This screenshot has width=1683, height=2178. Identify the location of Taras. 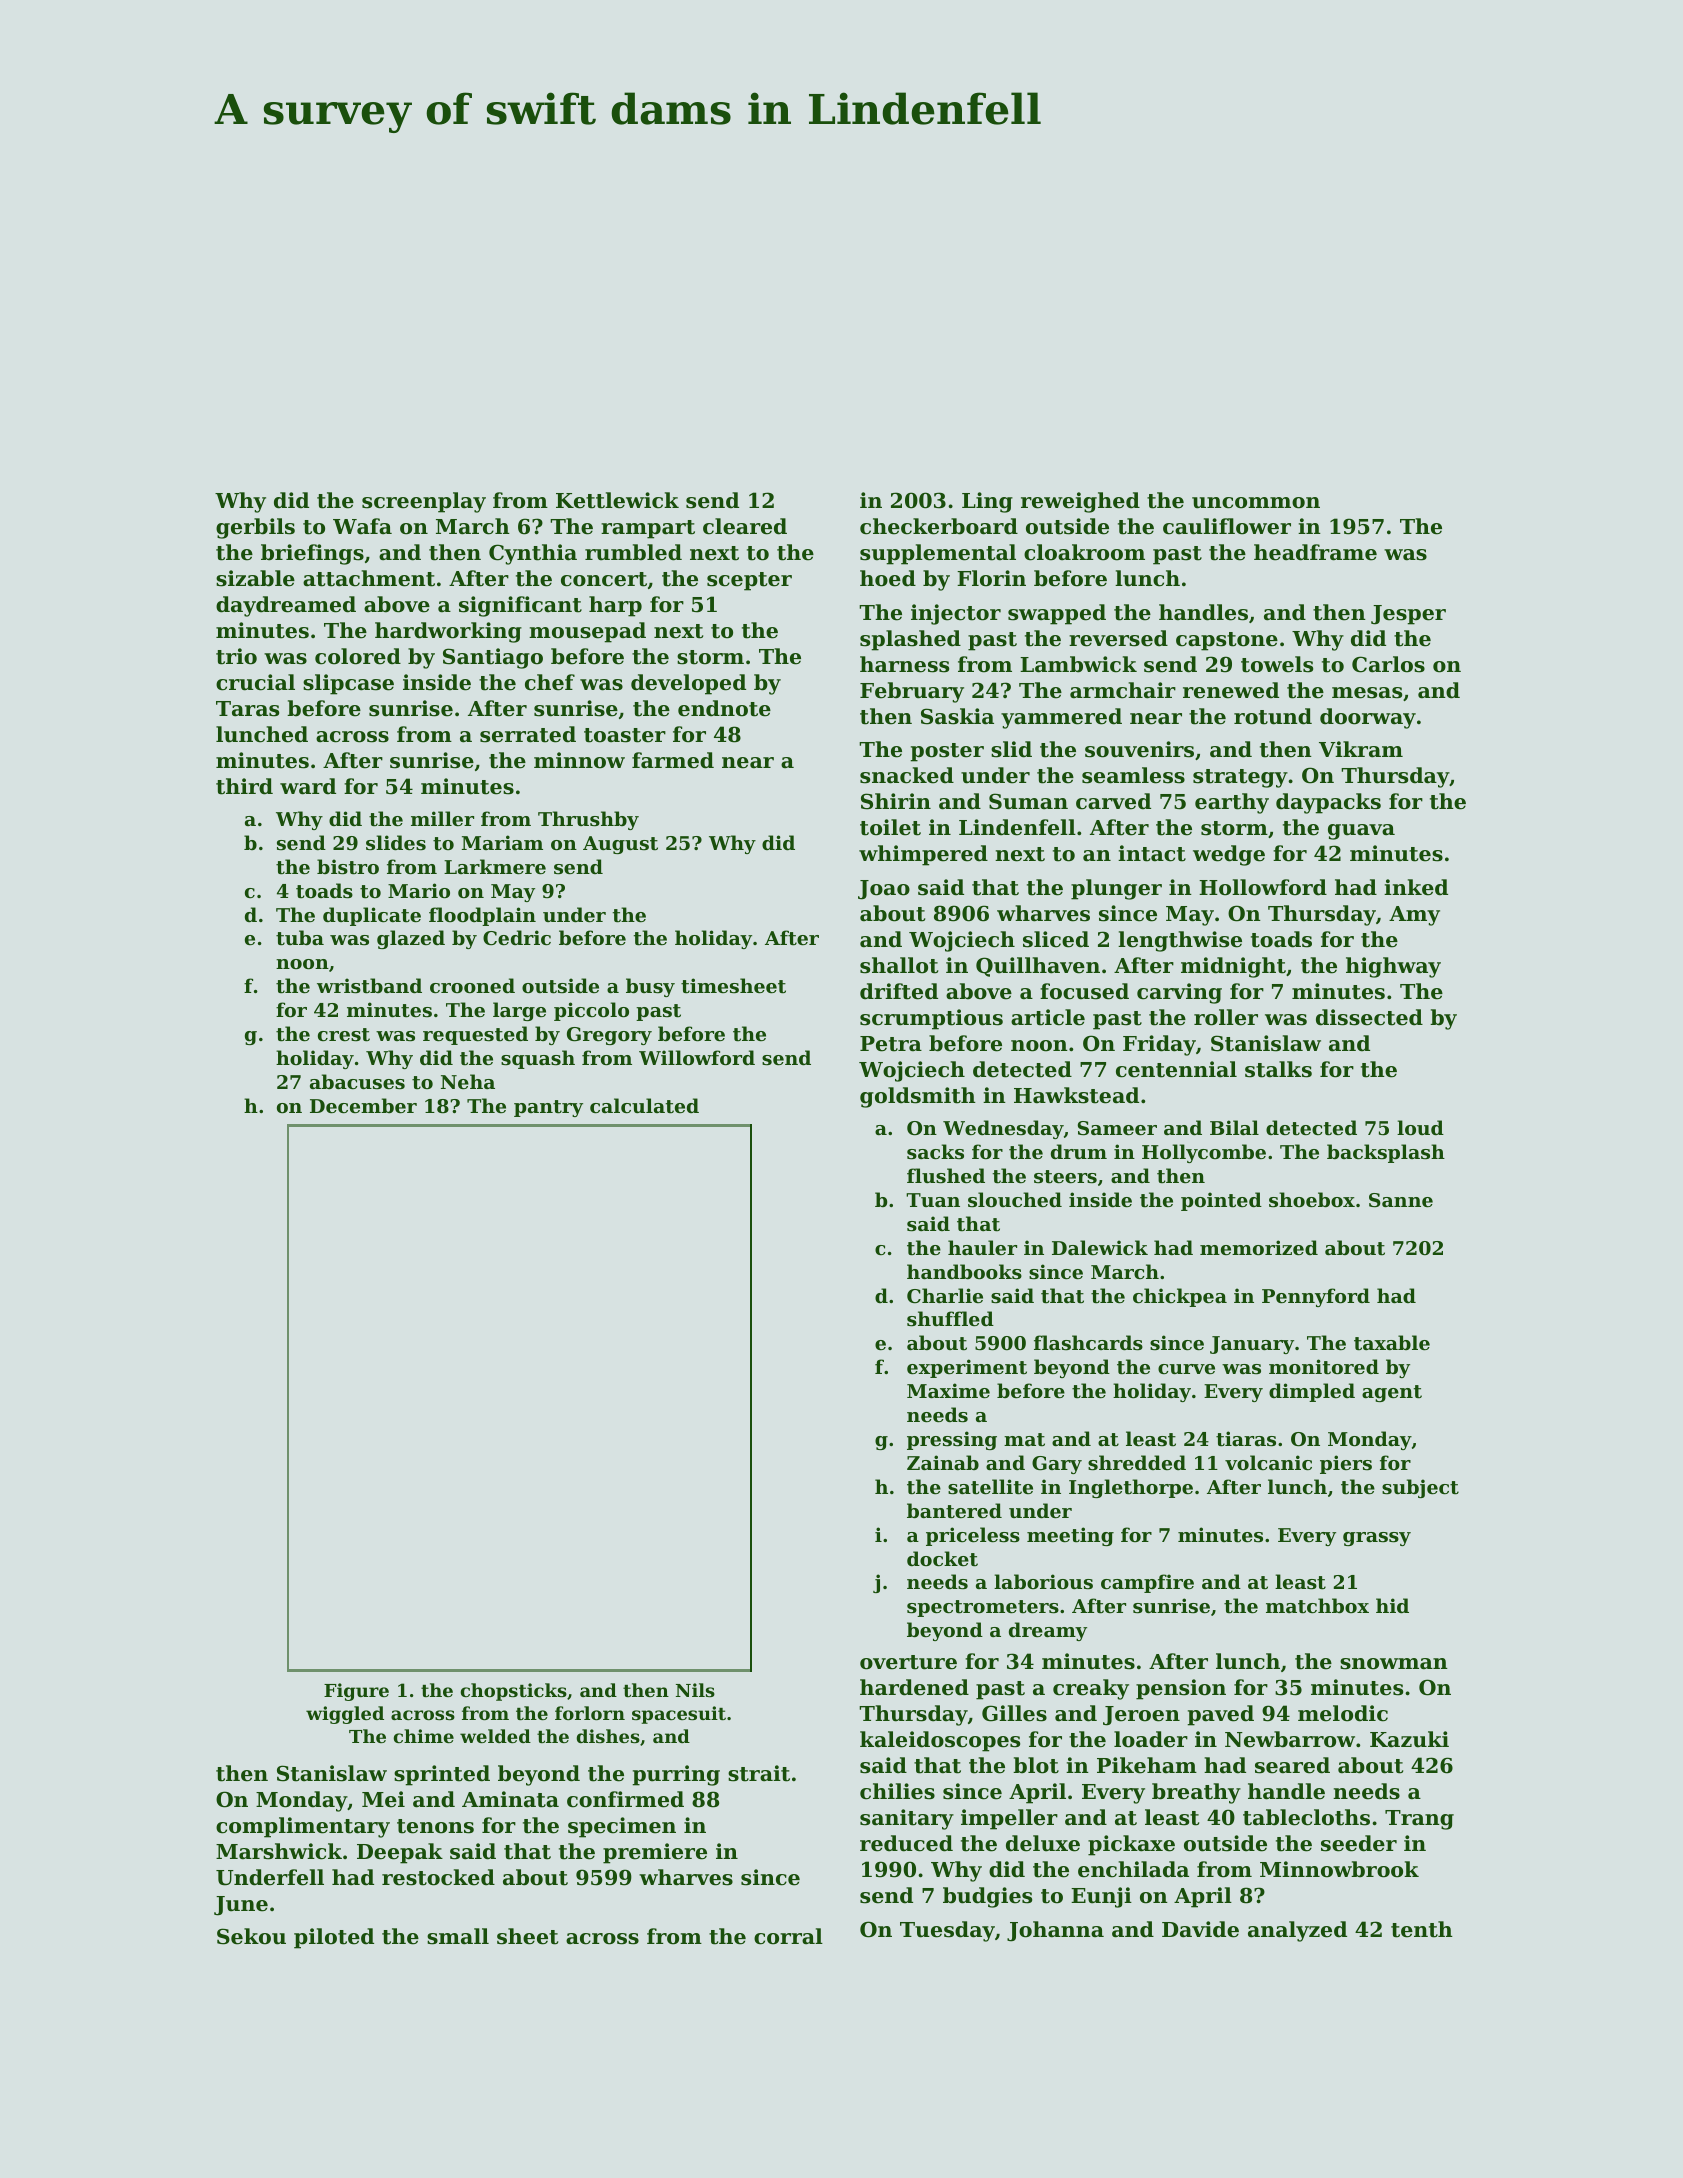
(247, 709).
